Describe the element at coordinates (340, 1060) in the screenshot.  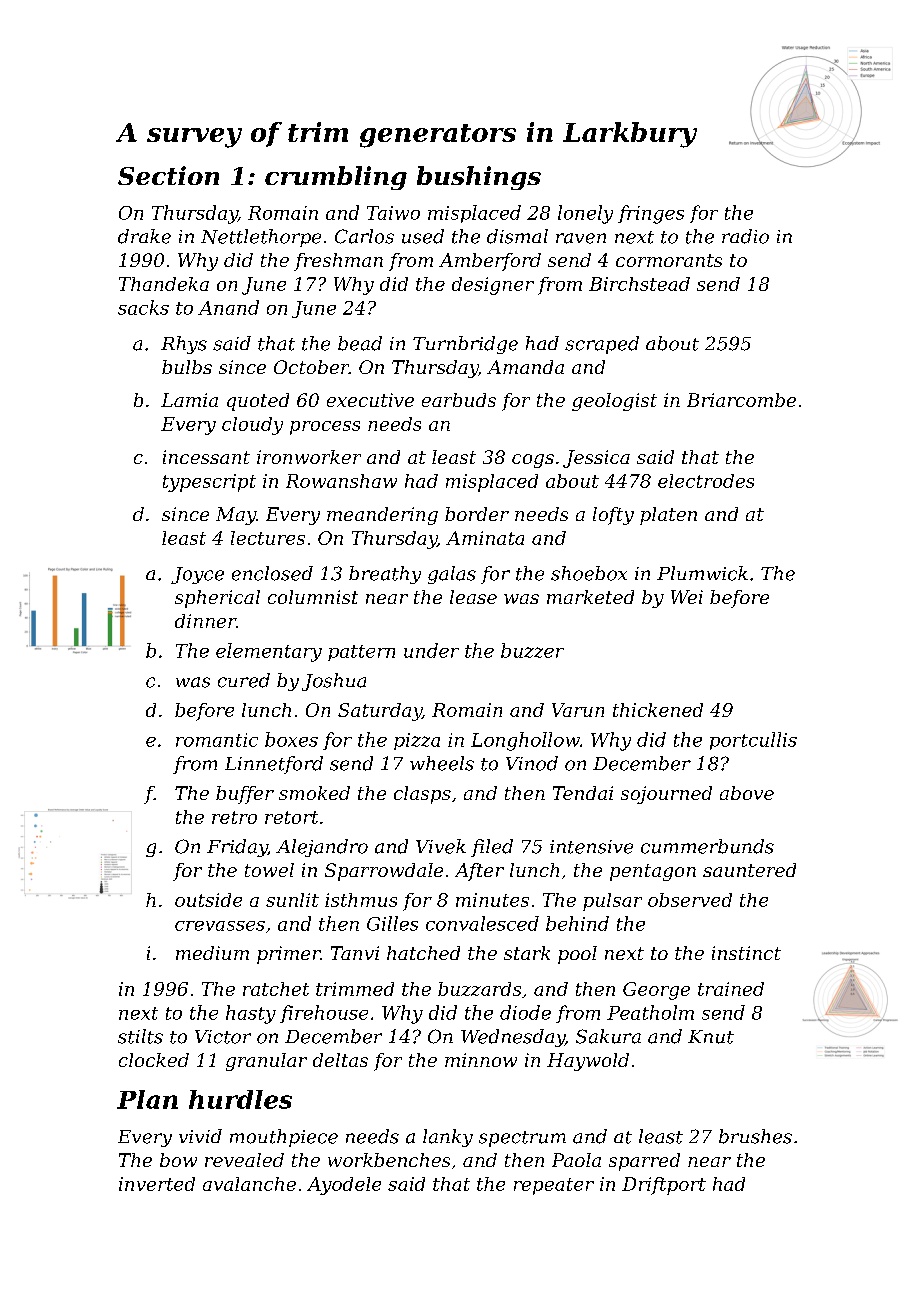
I see `deltas` at that location.
